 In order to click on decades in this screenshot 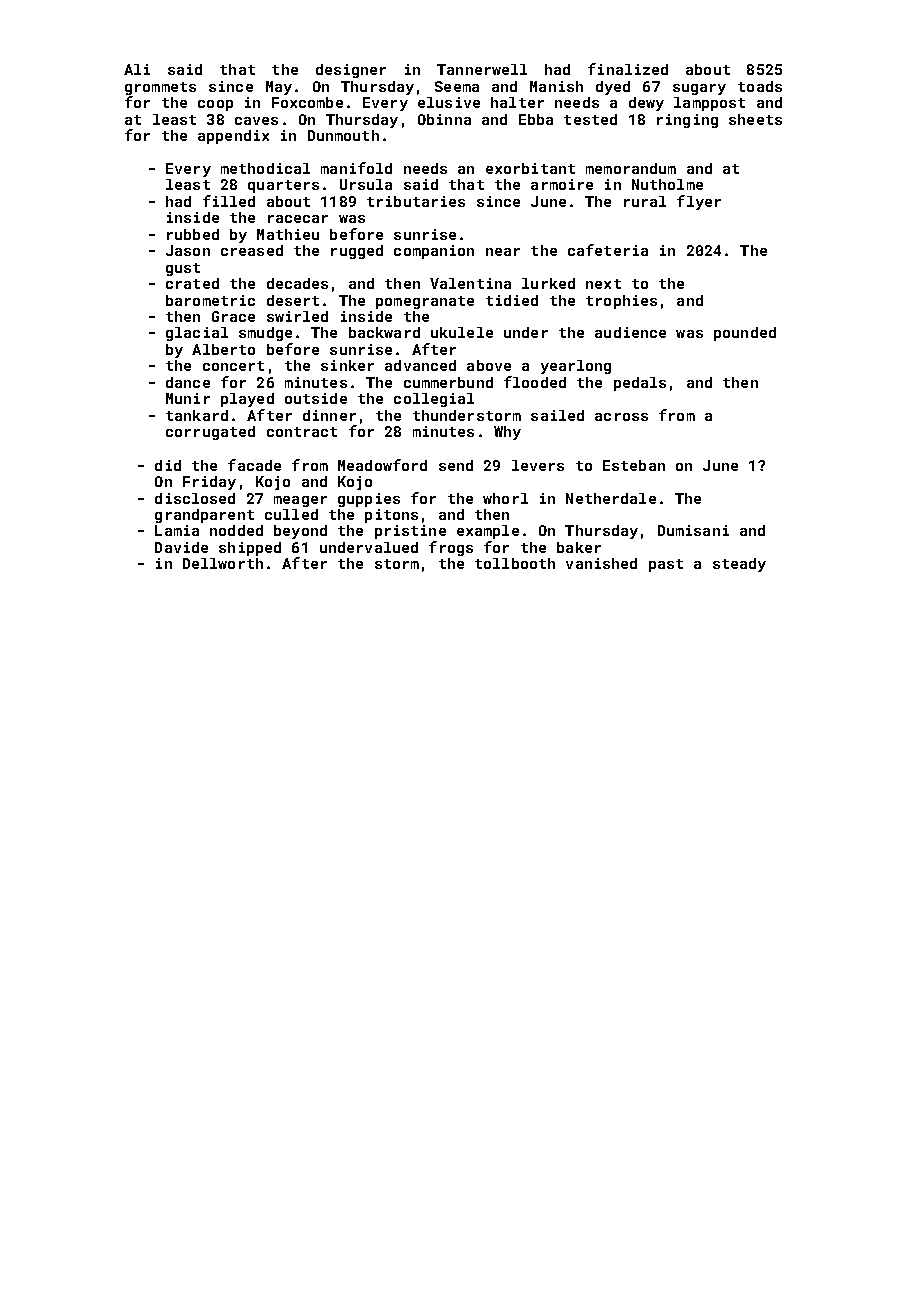, I will do `click(297, 283)`.
